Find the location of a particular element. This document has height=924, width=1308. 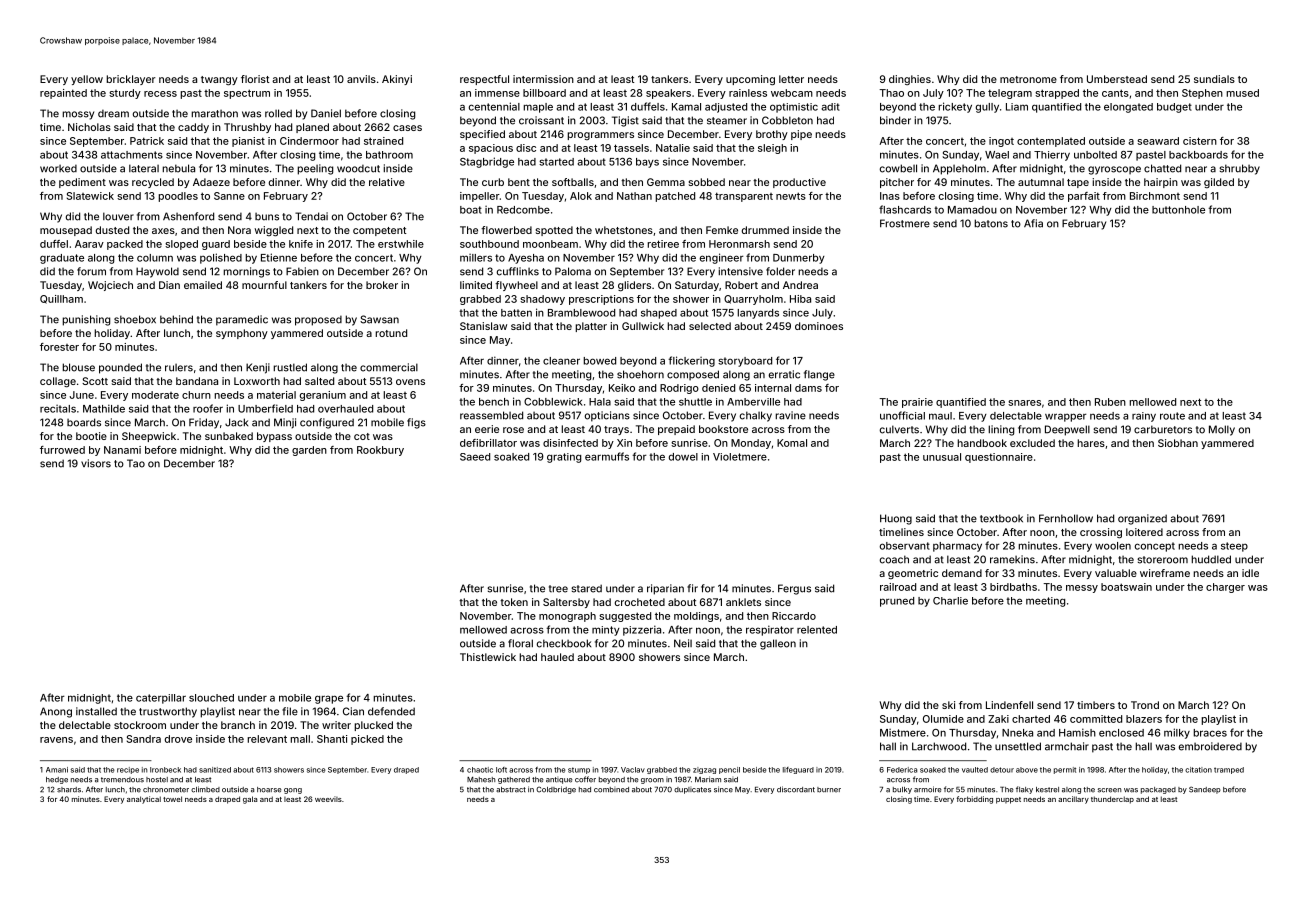

roofer is located at coordinates (208, 408).
